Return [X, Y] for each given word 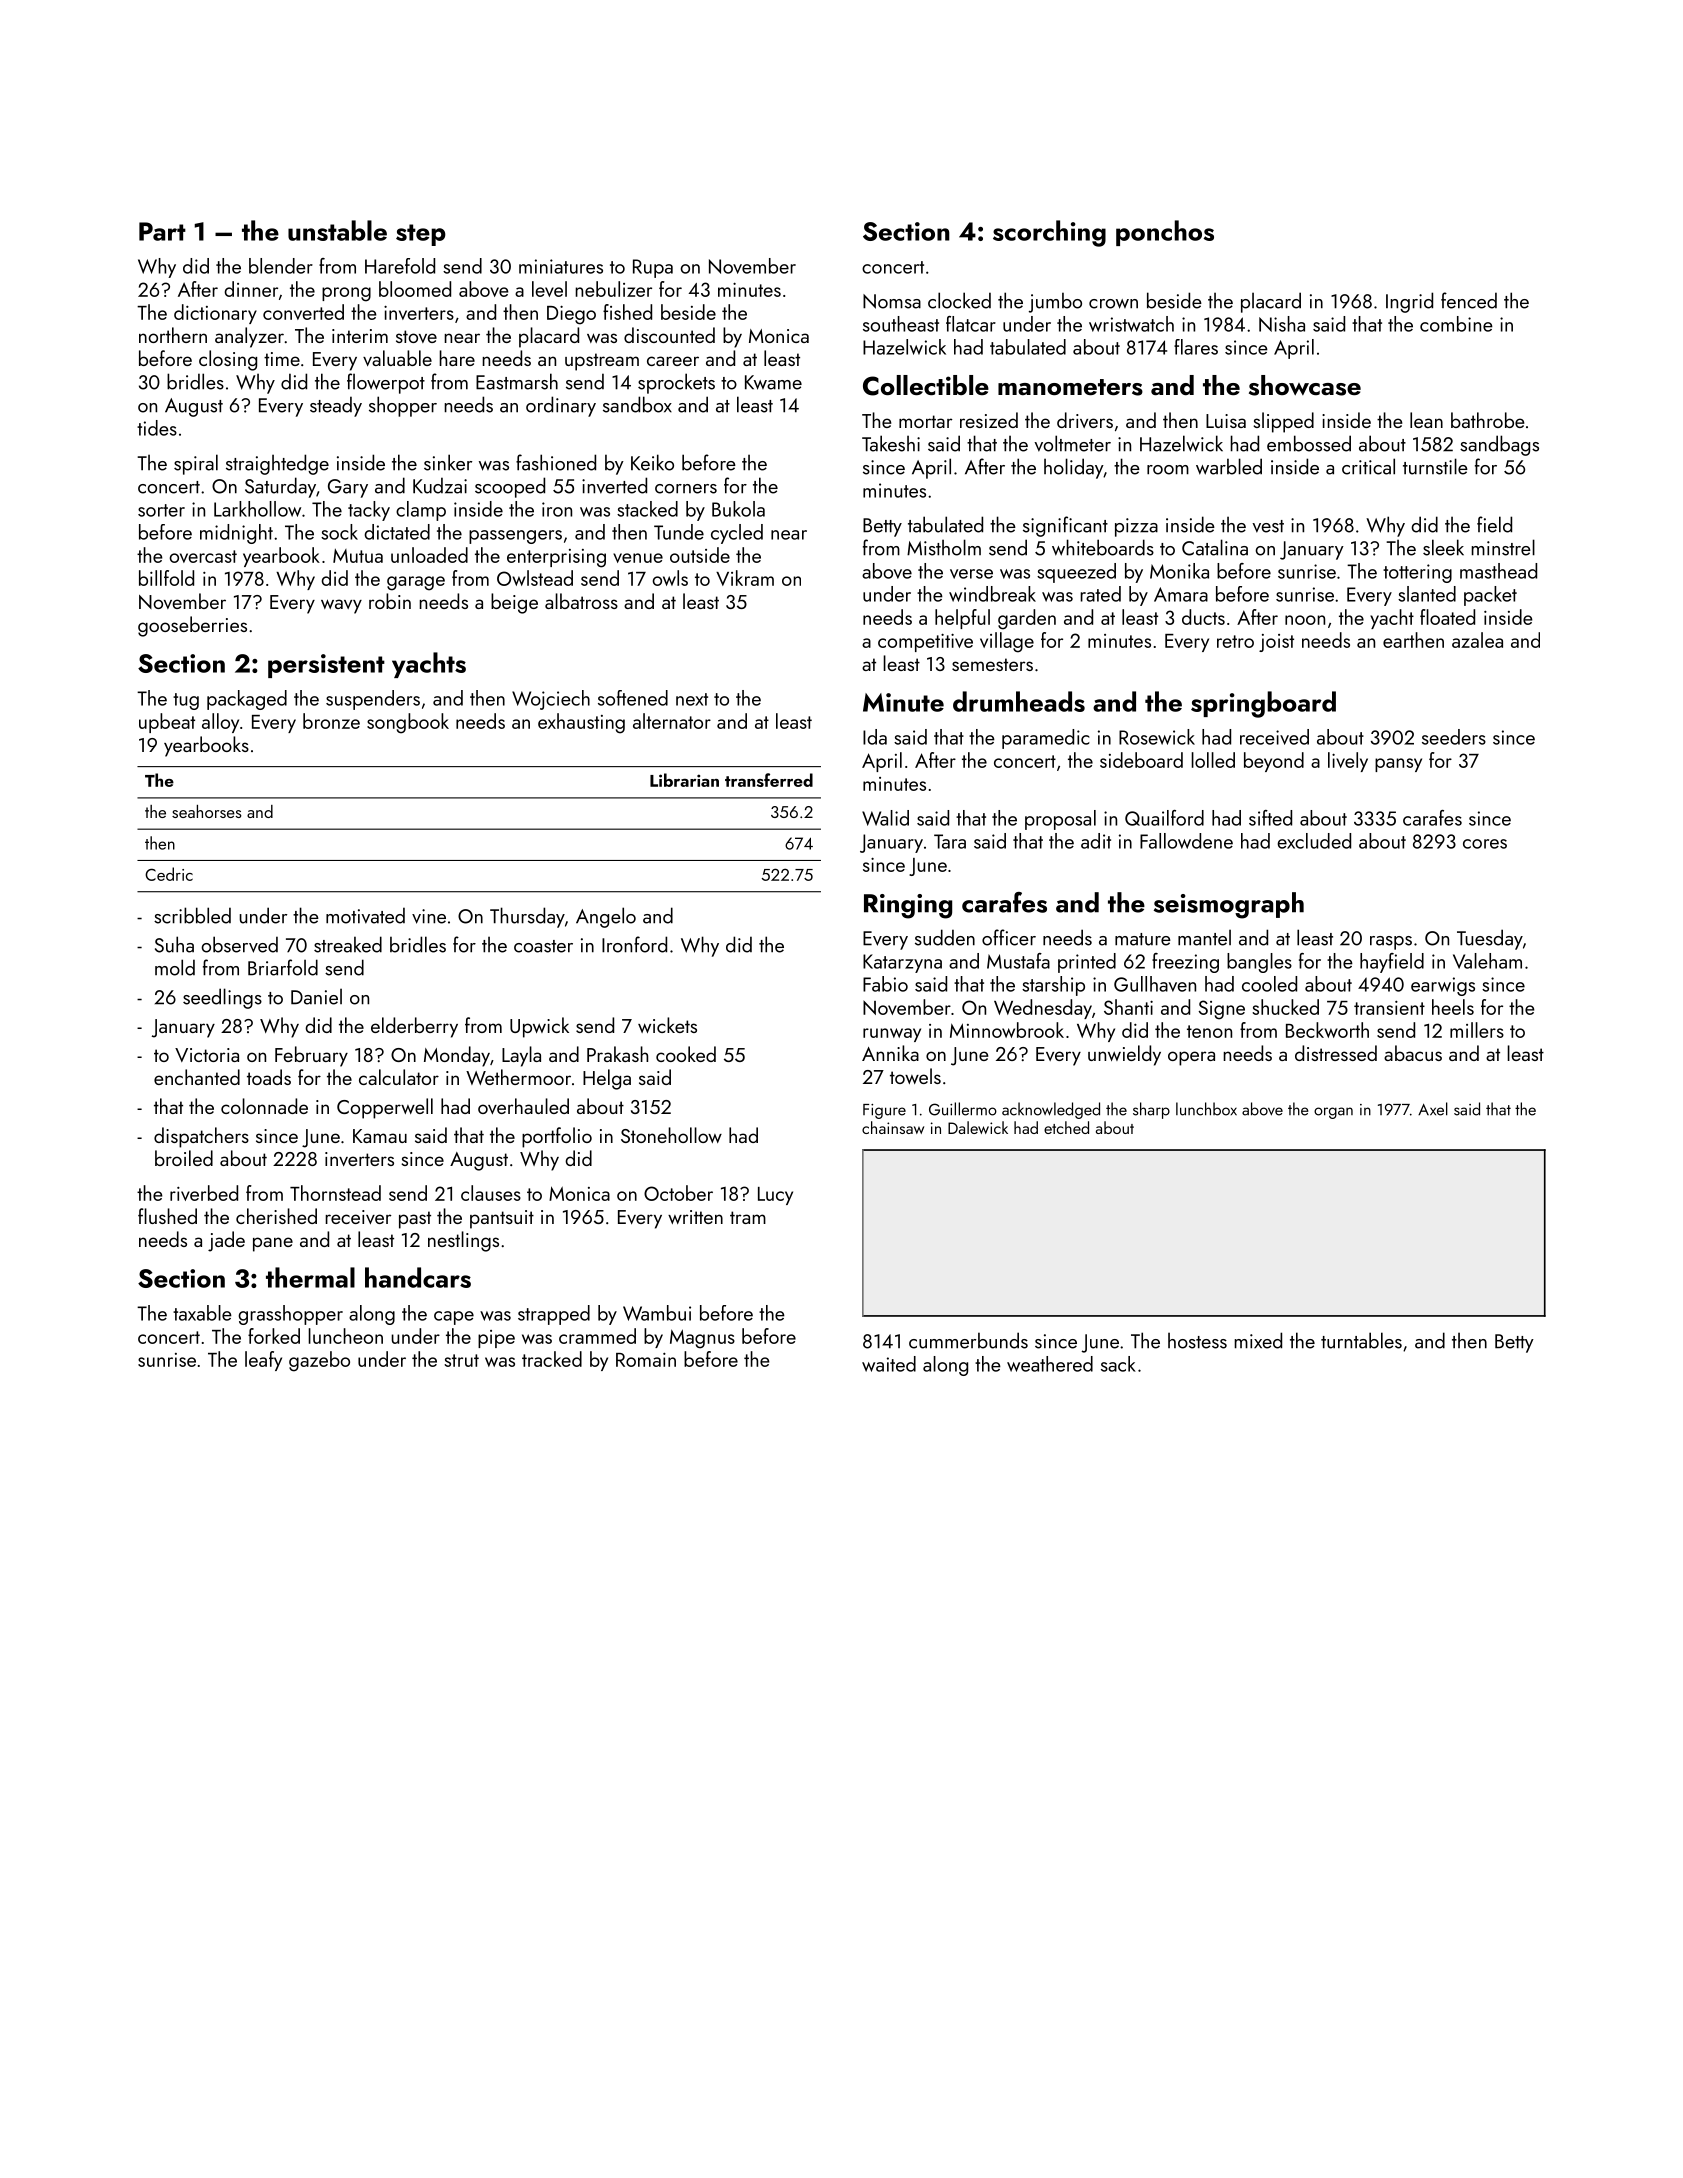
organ [1333, 1113]
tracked [552, 1359]
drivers [1085, 420]
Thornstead [335, 1193]
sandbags [1499, 445]
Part [162, 231]
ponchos [1165, 233]
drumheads [1019, 701]
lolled [1213, 760]
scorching [1049, 233]
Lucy [775, 1196]
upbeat [167, 723]
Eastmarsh [517, 381]
